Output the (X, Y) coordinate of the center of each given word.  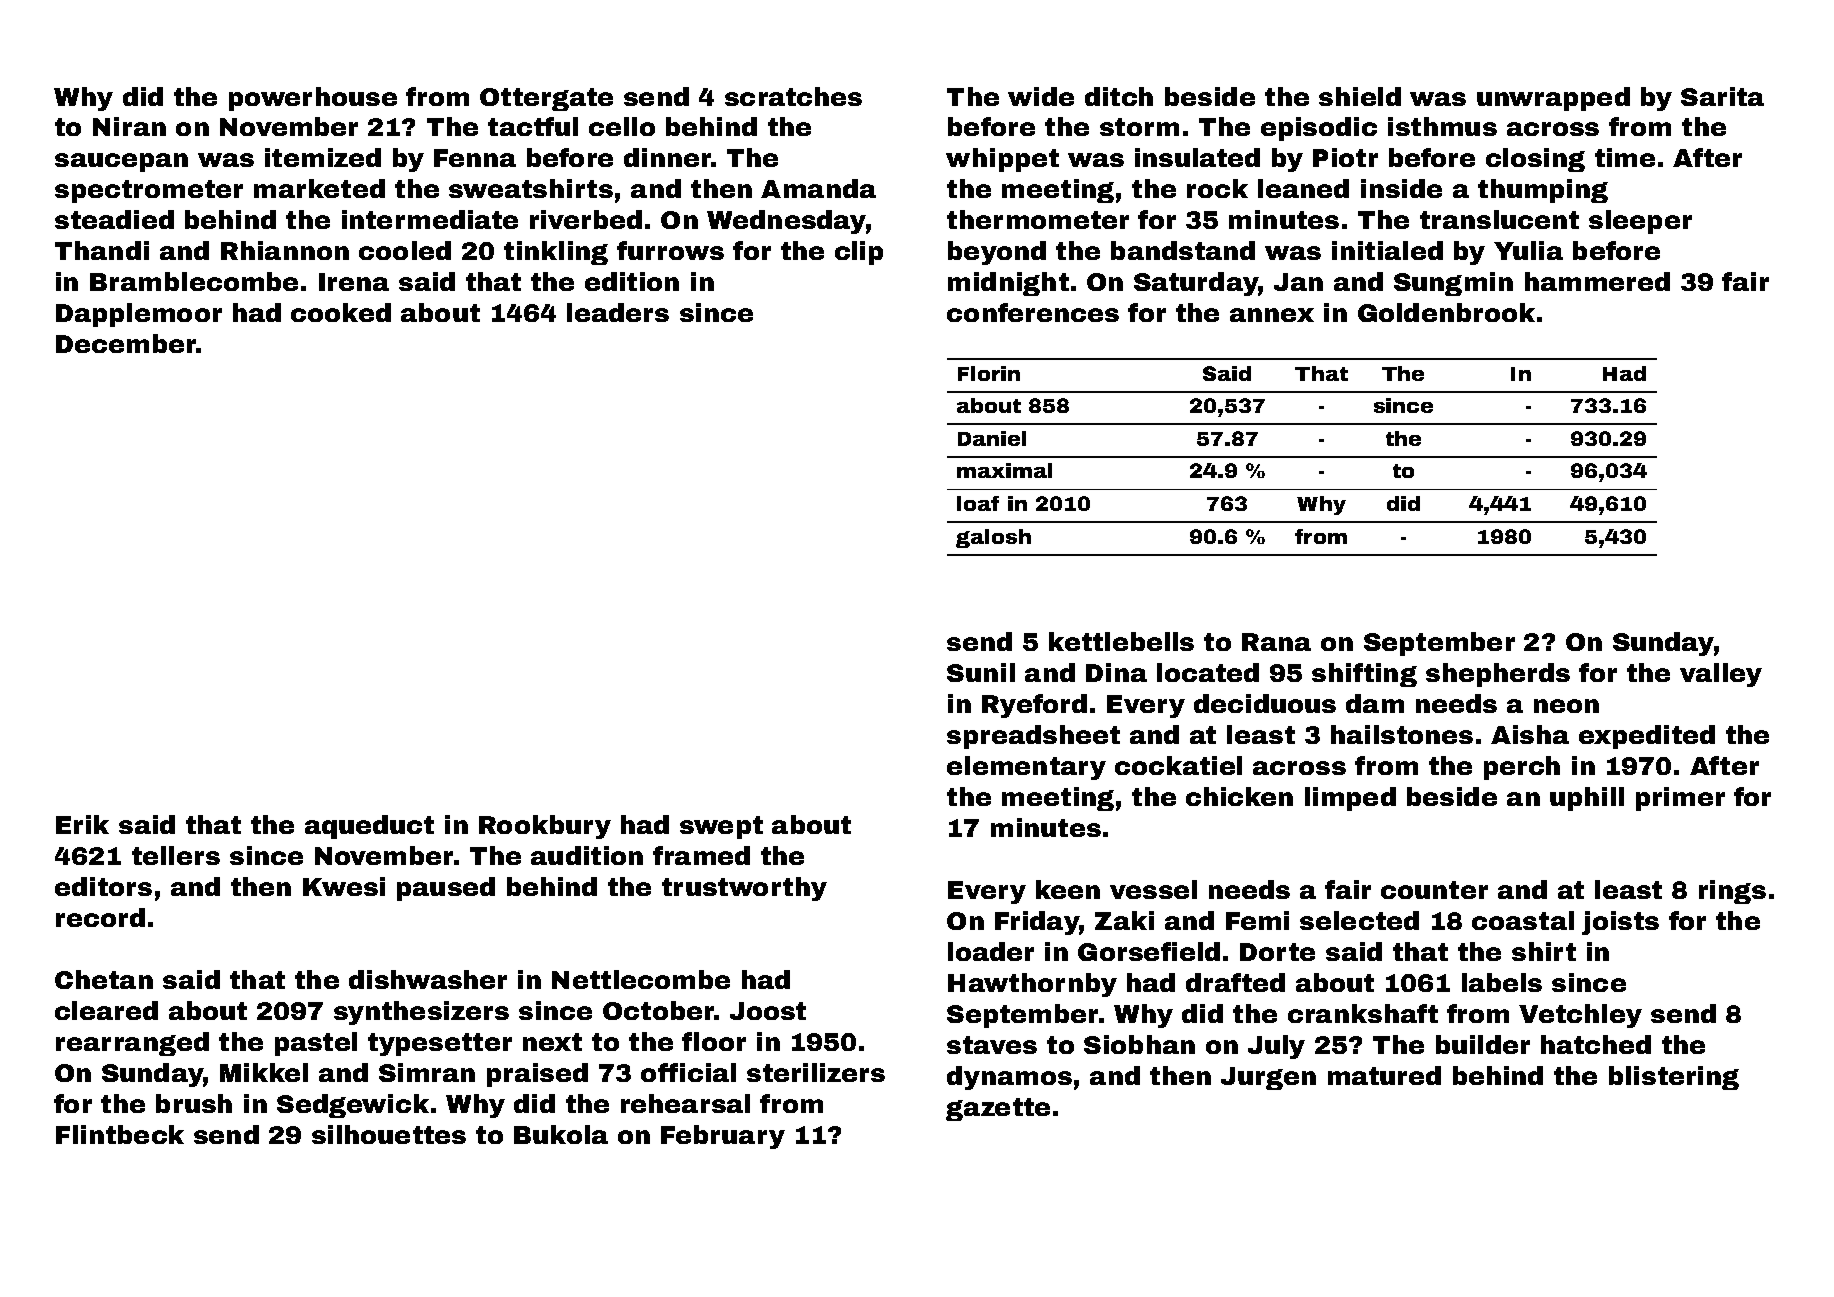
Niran (129, 126)
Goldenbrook (1446, 312)
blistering (1674, 1078)
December (126, 343)
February (723, 1137)
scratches (793, 96)
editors (103, 886)
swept (721, 827)
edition (632, 281)
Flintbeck (120, 1134)
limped (1350, 799)
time (1625, 157)
